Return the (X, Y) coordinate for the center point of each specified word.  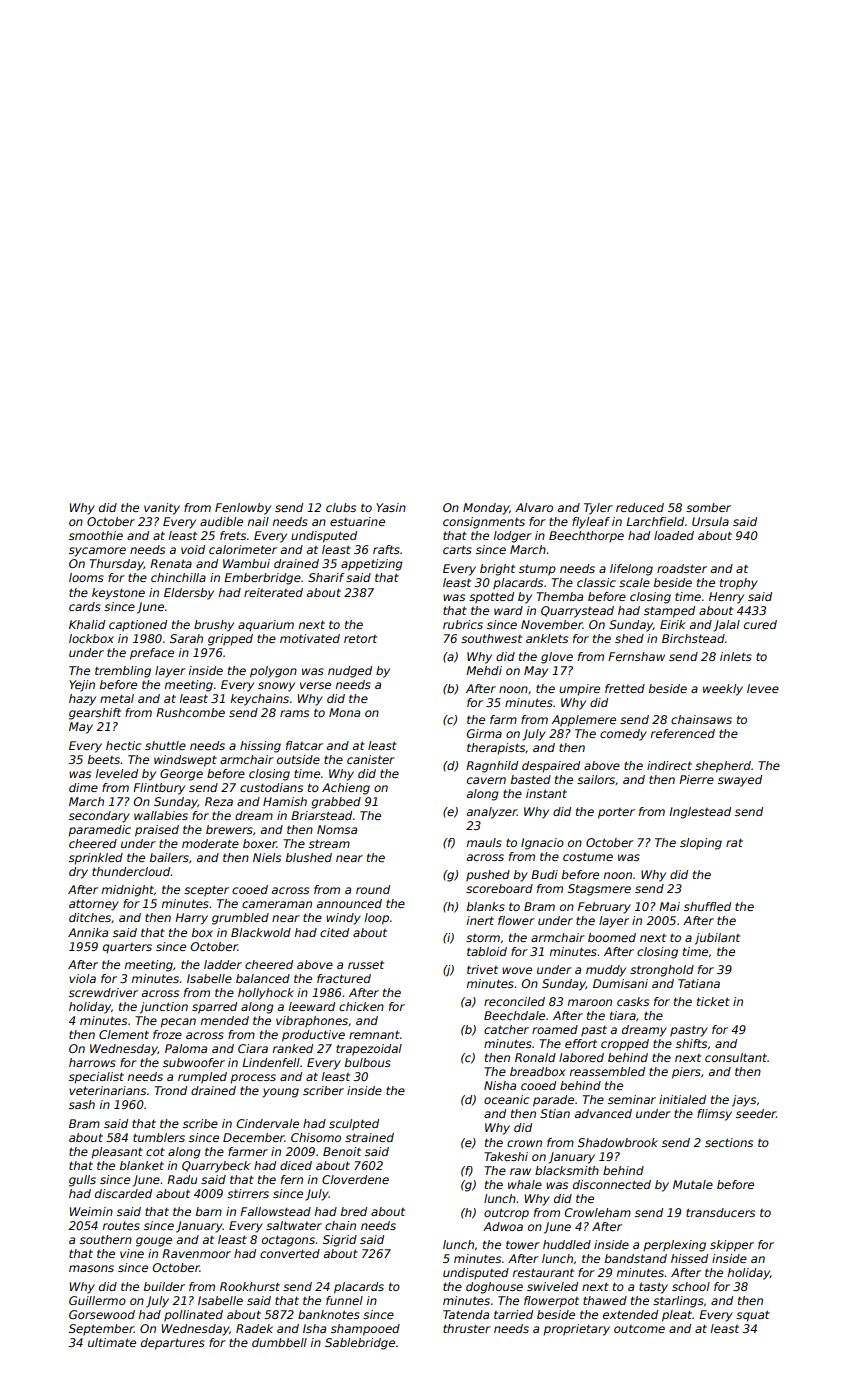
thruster (467, 1328)
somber (708, 507)
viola (82, 978)
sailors (596, 779)
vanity (162, 509)
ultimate (112, 1342)
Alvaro (534, 507)
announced (349, 903)
